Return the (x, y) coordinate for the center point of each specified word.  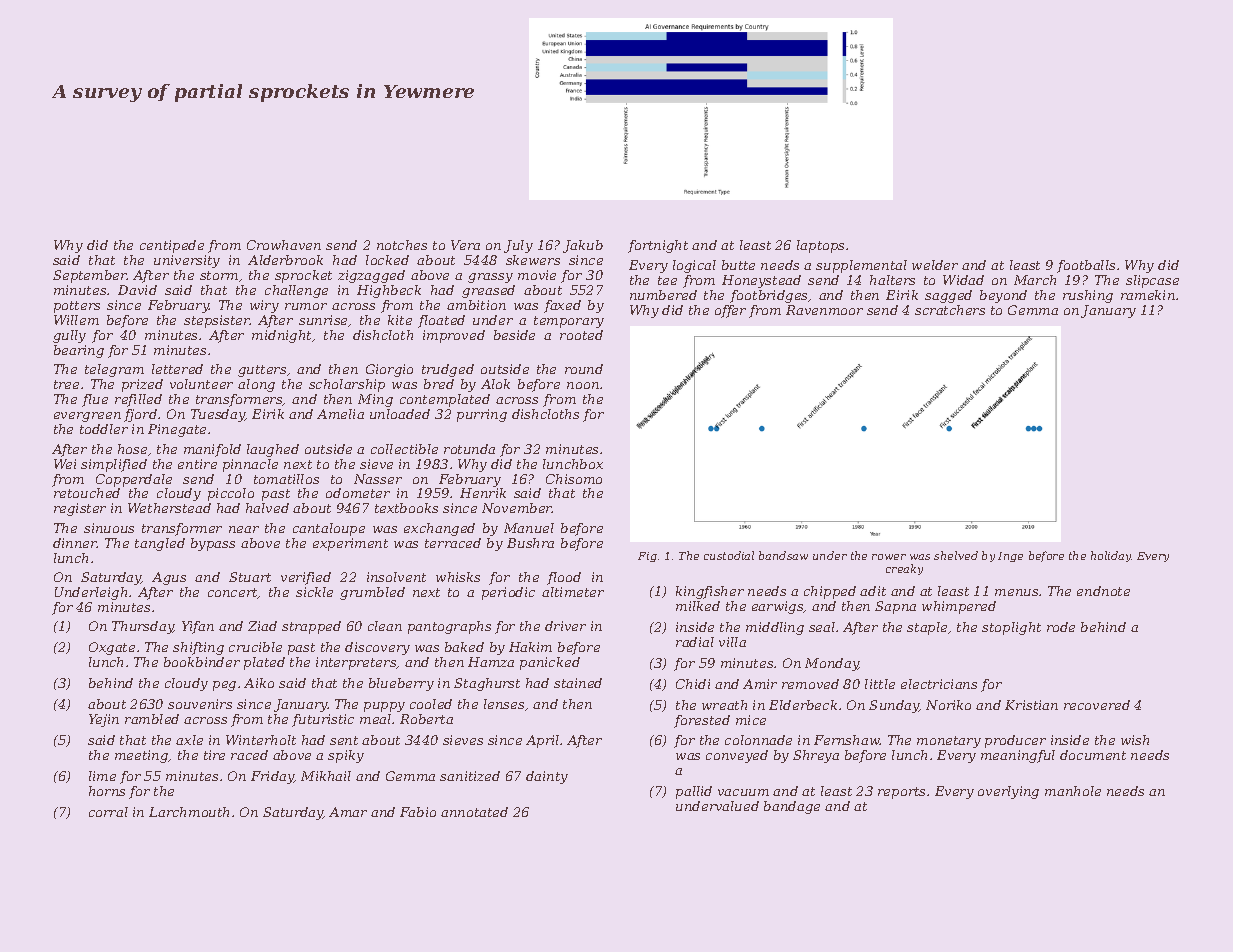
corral (108, 812)
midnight (281, 336)
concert (233, 593)
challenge (296, 291)
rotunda (469, 449)
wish (1135, 740)
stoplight (1011, 628)
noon (583, 385)
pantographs (449, 627)
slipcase (1152, 281)
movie (537, 275)
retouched (87, 493)
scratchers (950, 310)
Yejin (104, 720)
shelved (956, 555)
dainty (547, 777)
